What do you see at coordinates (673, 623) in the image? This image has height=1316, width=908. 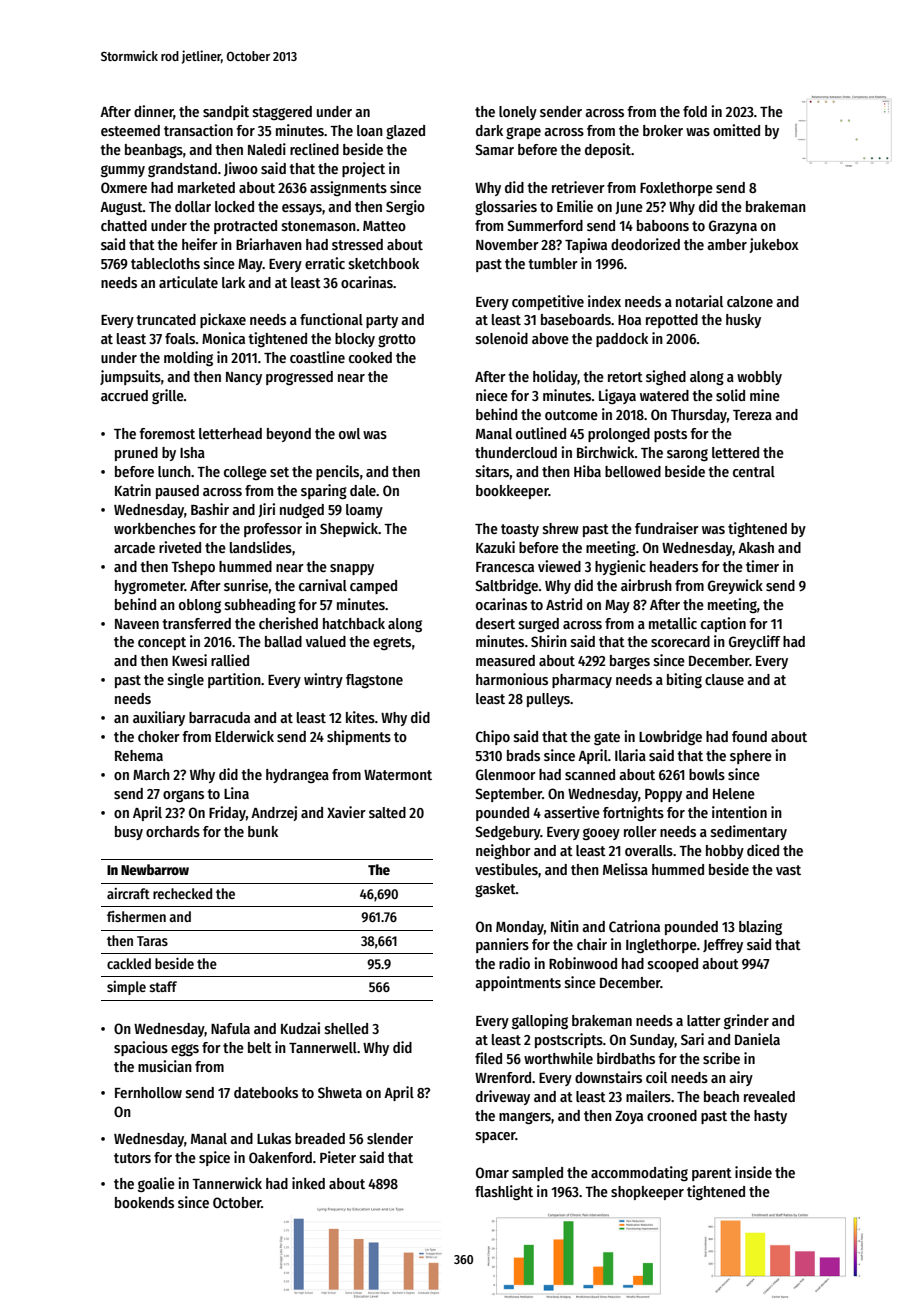 I see `metallic` at bounding box center [673, 623].
